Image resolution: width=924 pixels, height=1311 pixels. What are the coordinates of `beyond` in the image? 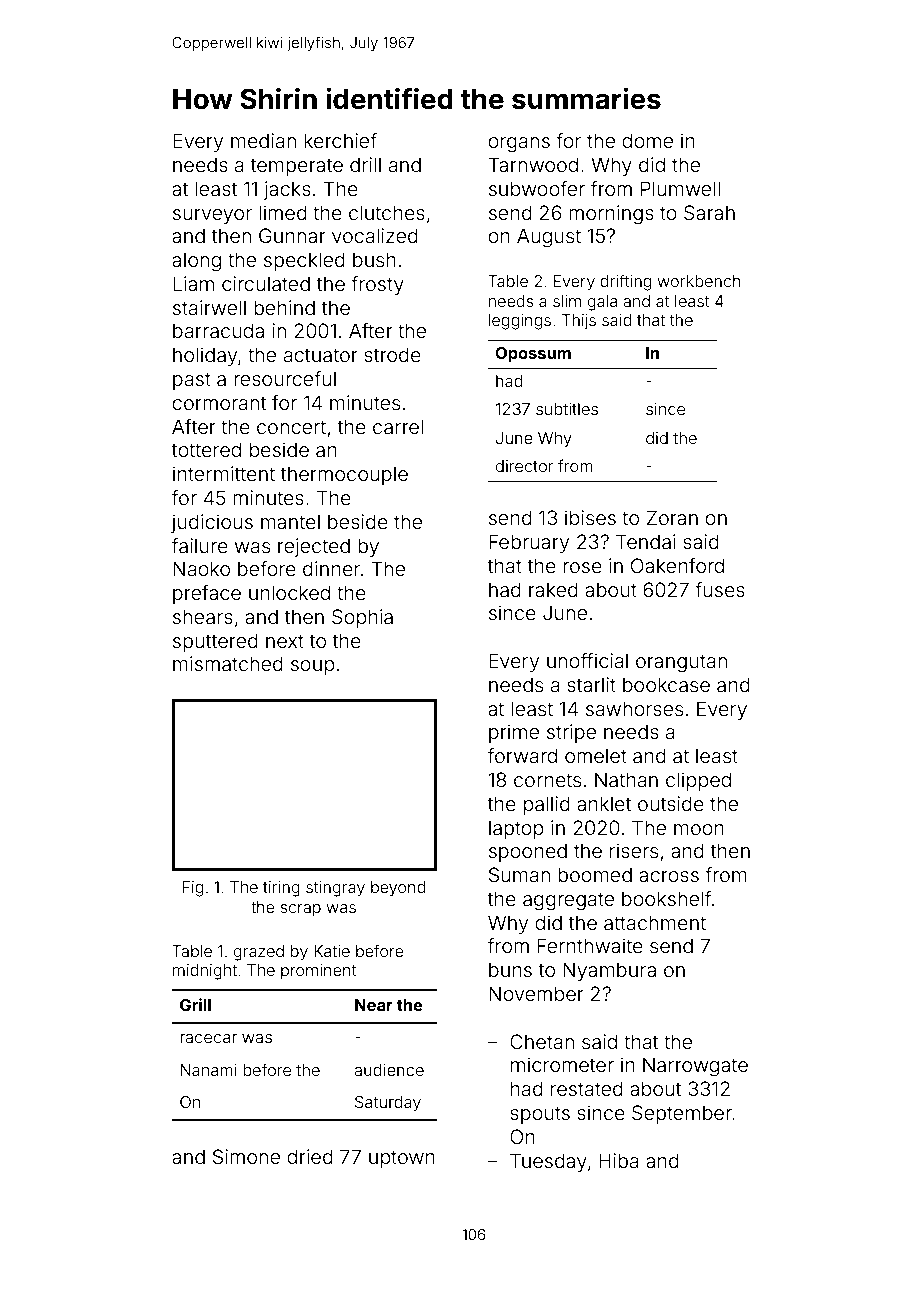 It's located at (398, 889).
